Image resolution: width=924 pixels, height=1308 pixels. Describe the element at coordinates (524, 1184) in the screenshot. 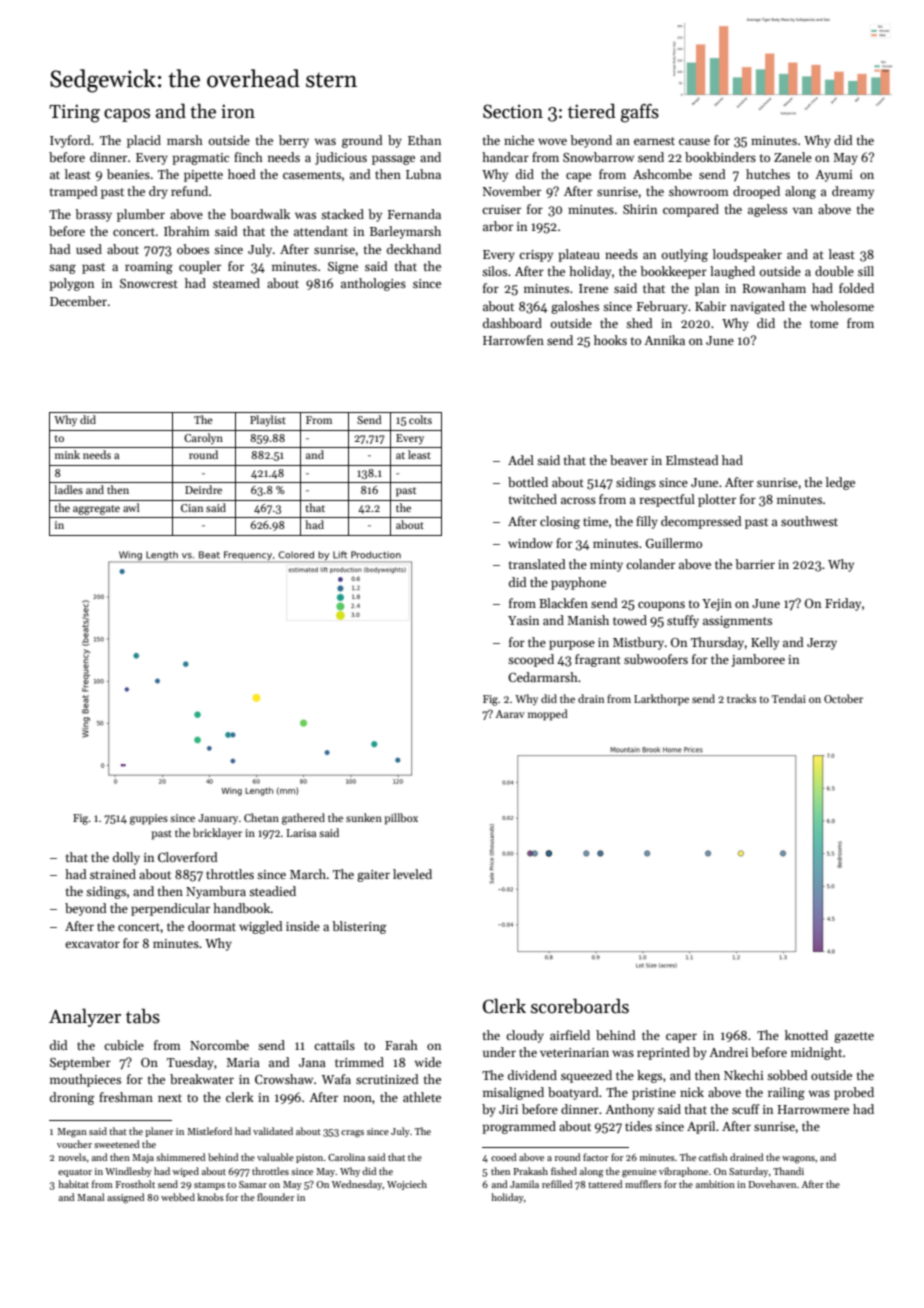

I see `Jamila` at that location.
